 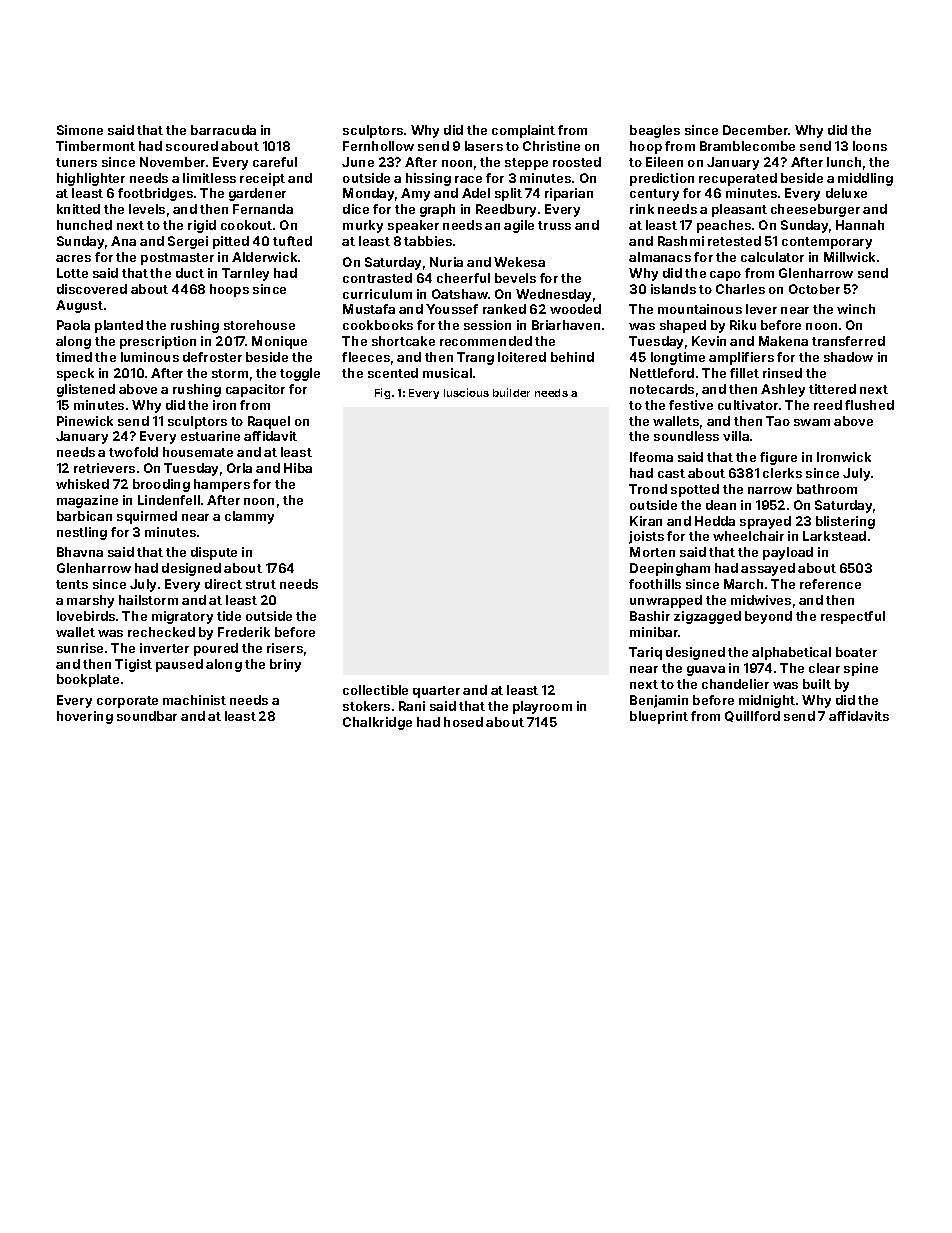 I want to click on soundbar, so click(x=147, y=716).
